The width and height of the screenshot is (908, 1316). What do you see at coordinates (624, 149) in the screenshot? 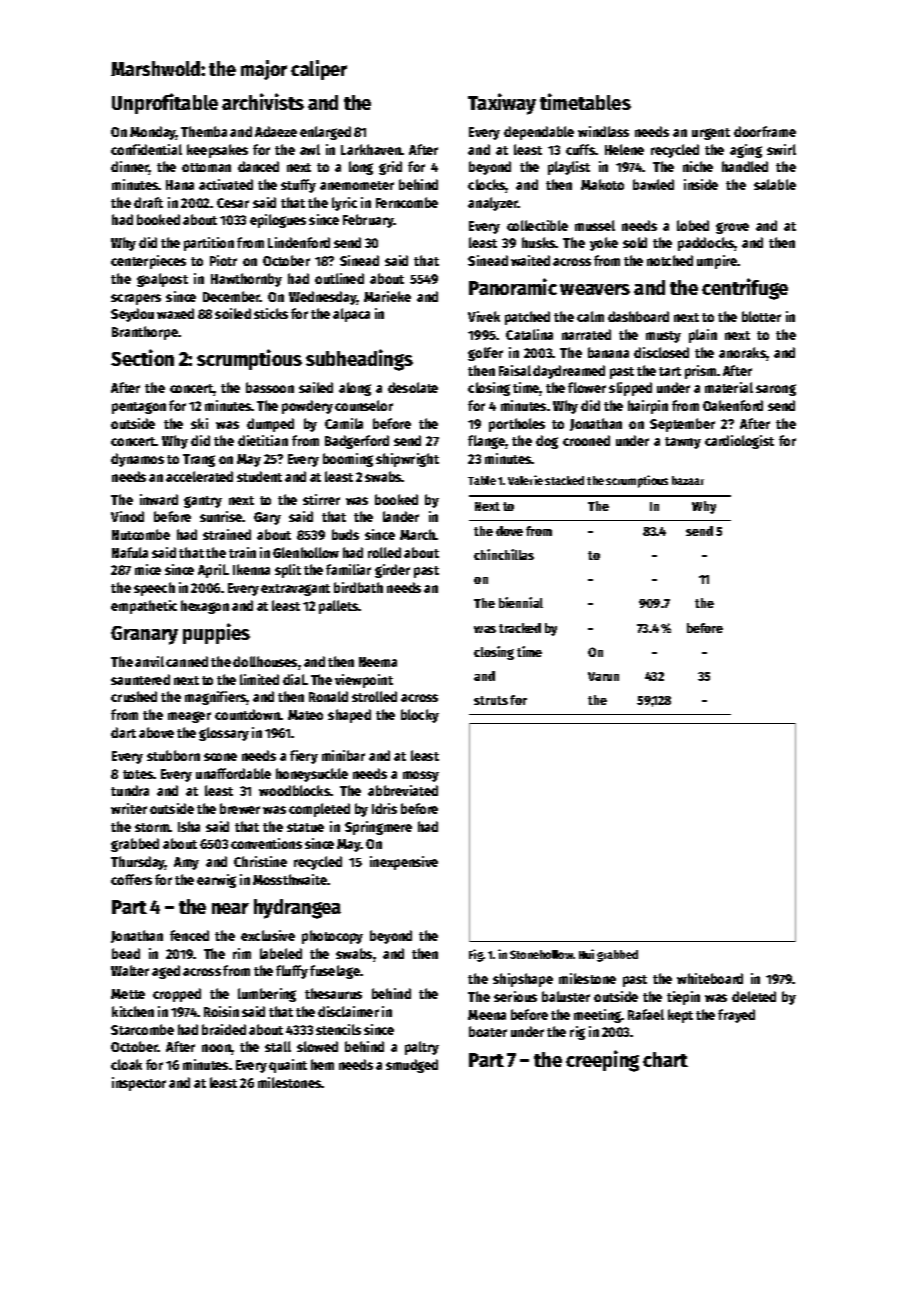
I see `Helene` at bounding box center [624, 149].
